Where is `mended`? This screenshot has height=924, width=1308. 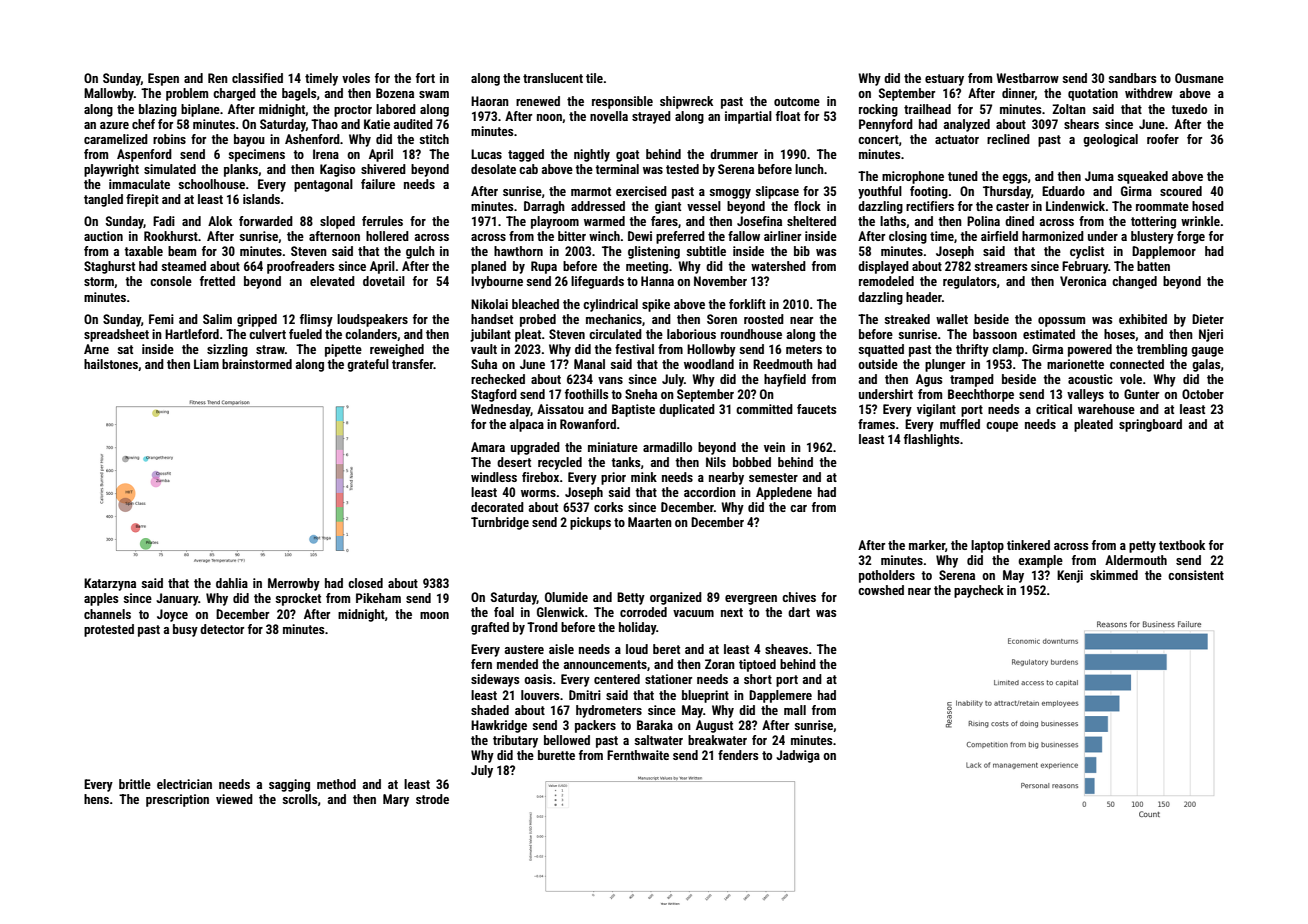 mended is located at coordinates (517, 664).
